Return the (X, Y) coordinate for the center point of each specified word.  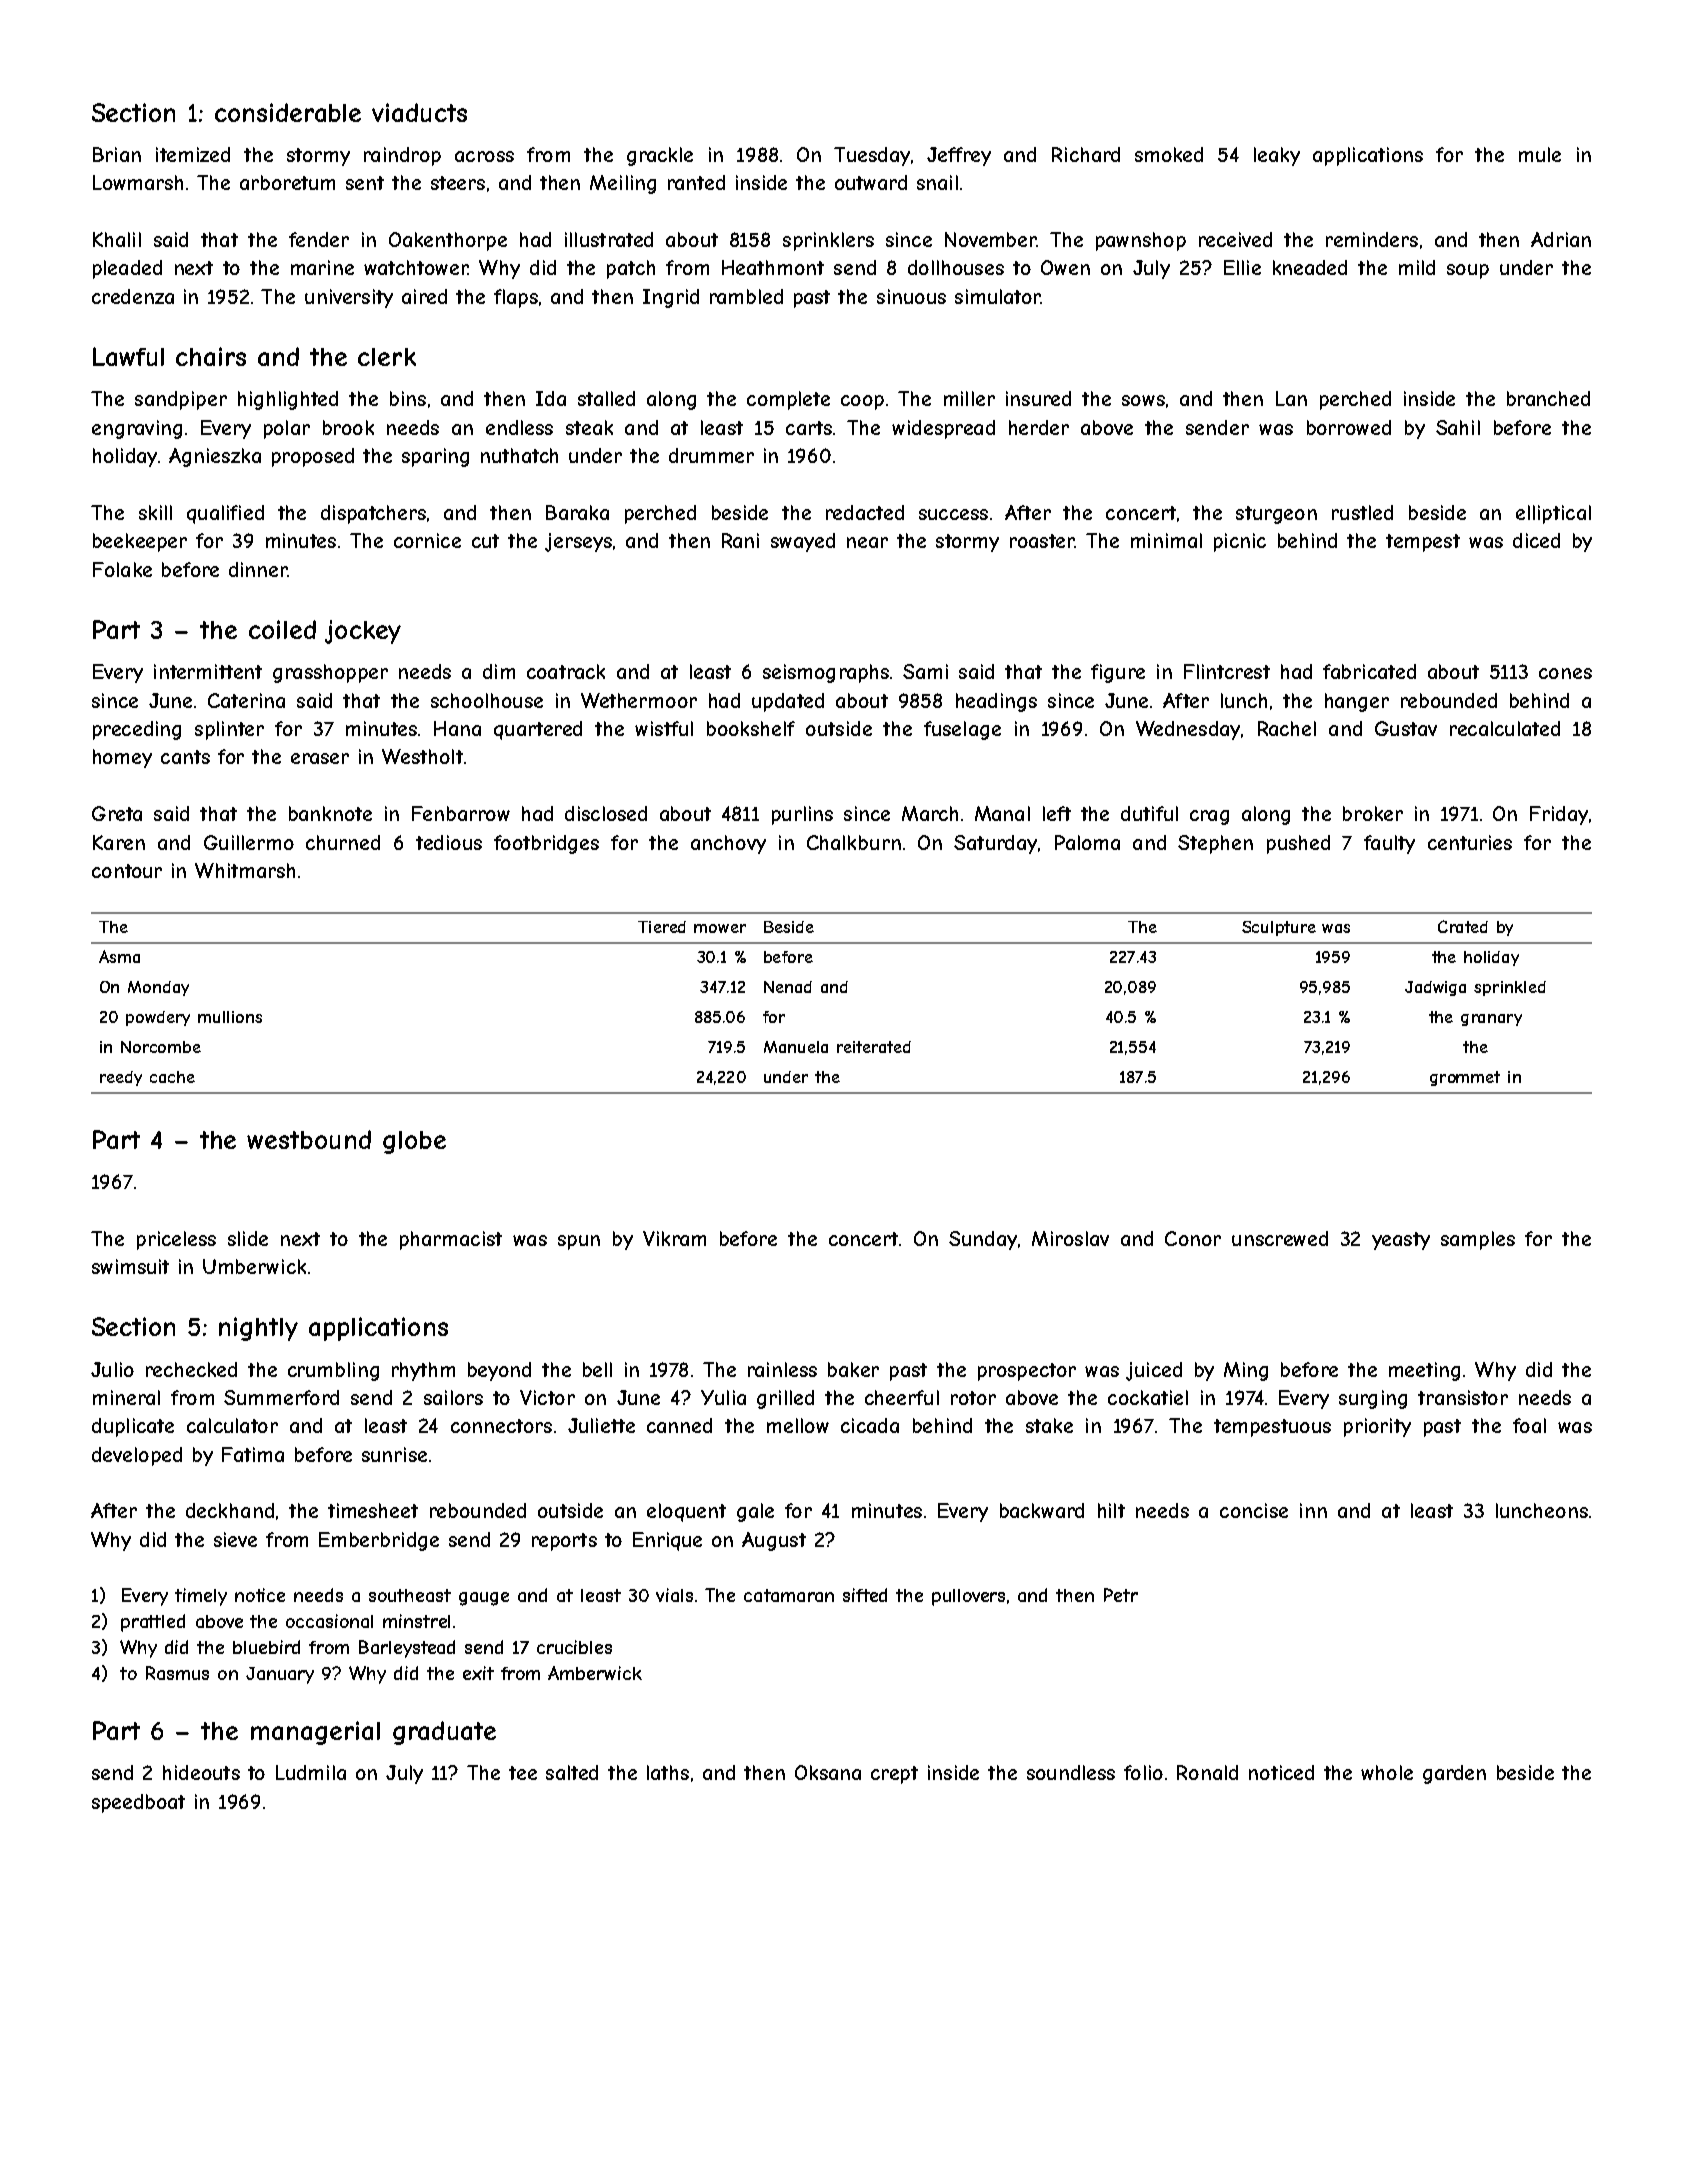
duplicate (133, 1427)
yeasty (1401, 1241)
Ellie (1242, 267)
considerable (288, 112)
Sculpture (1279, 928)
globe (414, 1142)
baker (853, 1369)
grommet (1465, 1078)
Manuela (796, 1047)
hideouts (201, 1772)
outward (871, 182)
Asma (119, 956)
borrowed (1349, 427)
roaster (1042, 541)
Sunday (983, 1240)
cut (485, 541)
